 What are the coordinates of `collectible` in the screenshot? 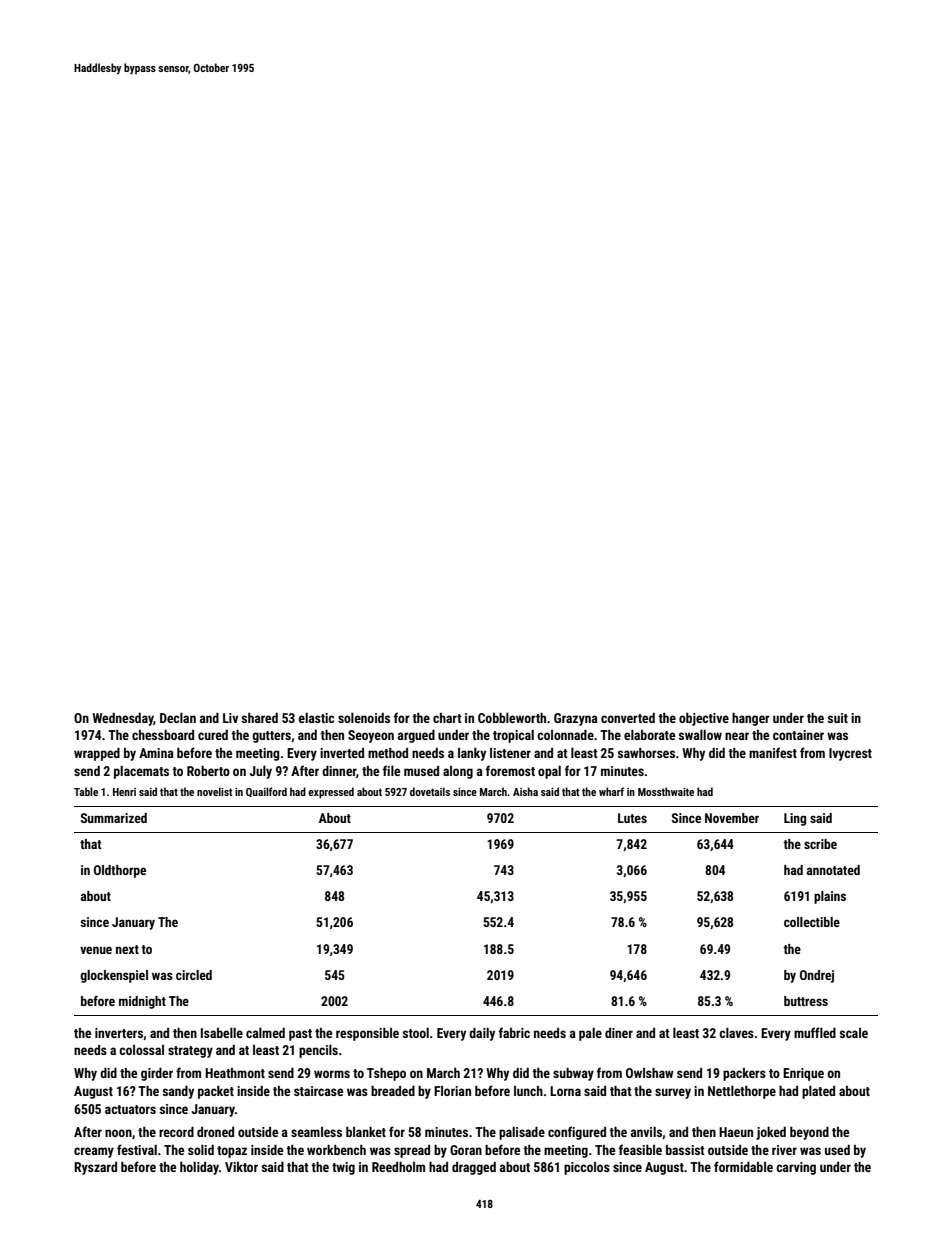 It's located at (812, 922).
